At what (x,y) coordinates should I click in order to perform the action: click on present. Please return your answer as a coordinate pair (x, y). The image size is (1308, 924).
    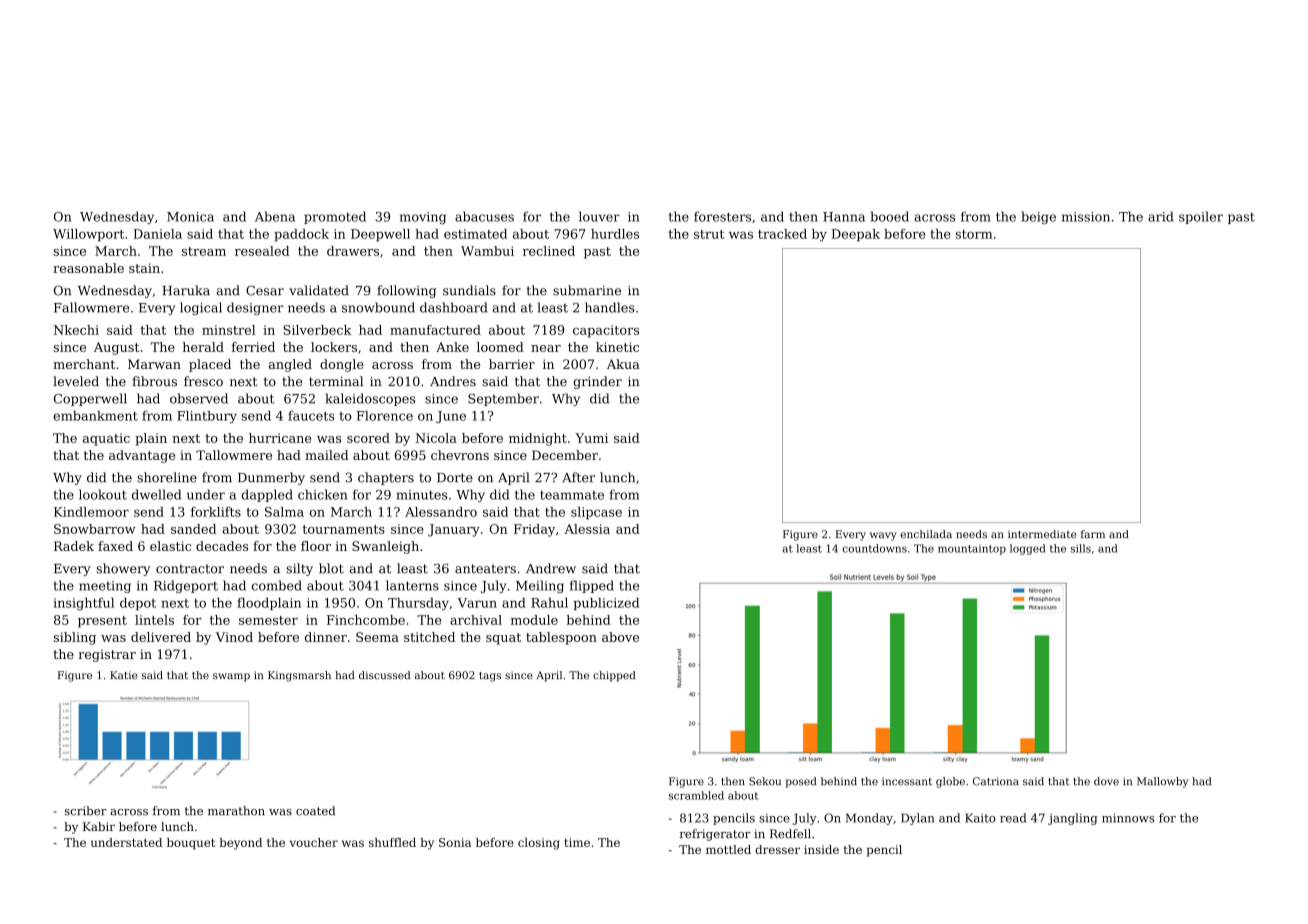
    Looking at the image, I should click on (102, 622).
